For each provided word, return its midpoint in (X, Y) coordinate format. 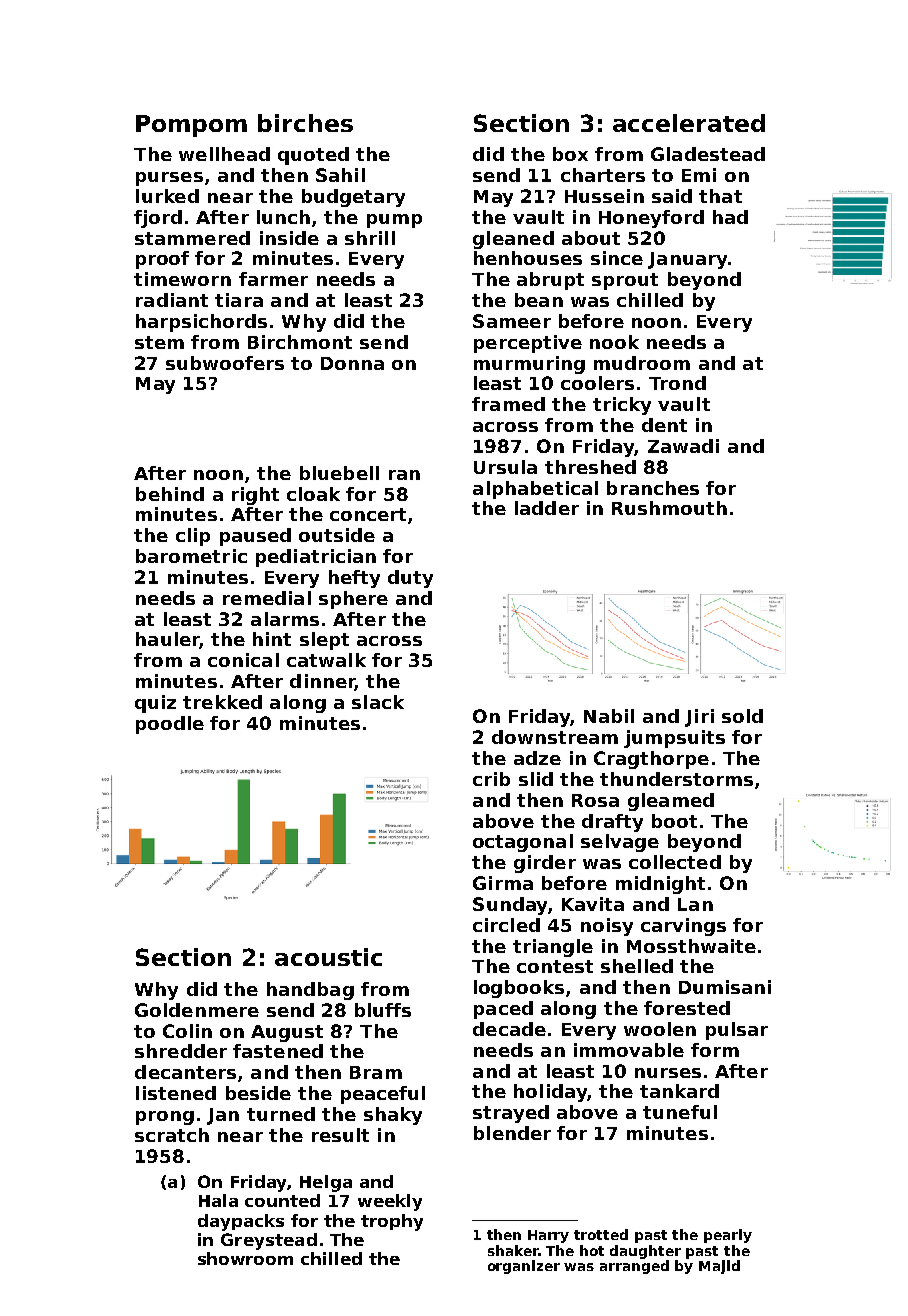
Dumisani (725, 987)
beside (258, 1093)
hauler (167, 639)
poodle (170, 725)
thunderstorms (676, 779)
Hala (218, 1200)
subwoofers (225, 363)
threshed (590, 467)
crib (491, 779)
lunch (283, 217)
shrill (370, 238)
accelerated (689, 123)
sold (742, 716)
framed (508, 404)
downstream (555, 737)
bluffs (383, 1010)
